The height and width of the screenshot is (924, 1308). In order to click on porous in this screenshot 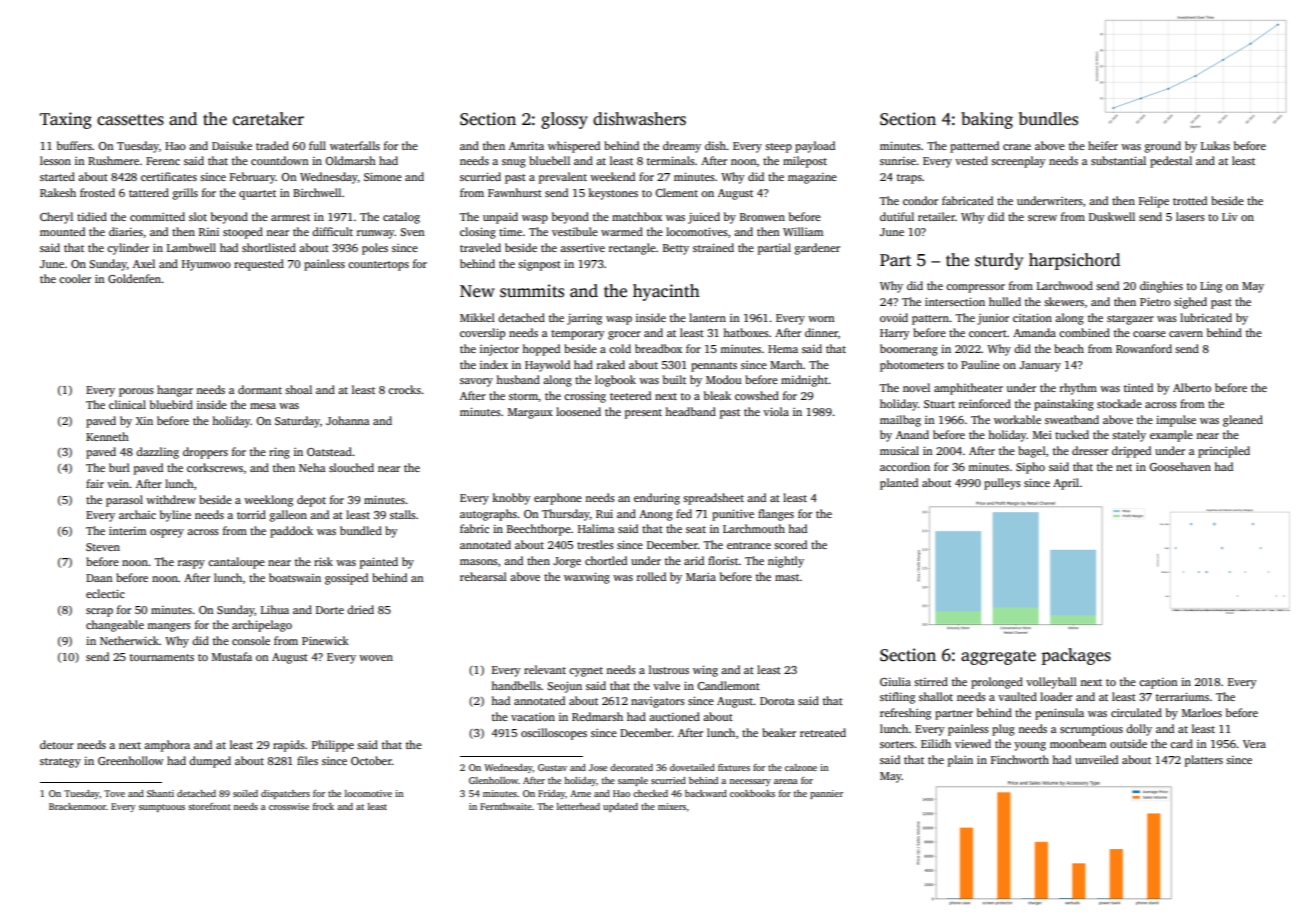, I will do `click(136, 392)`.
